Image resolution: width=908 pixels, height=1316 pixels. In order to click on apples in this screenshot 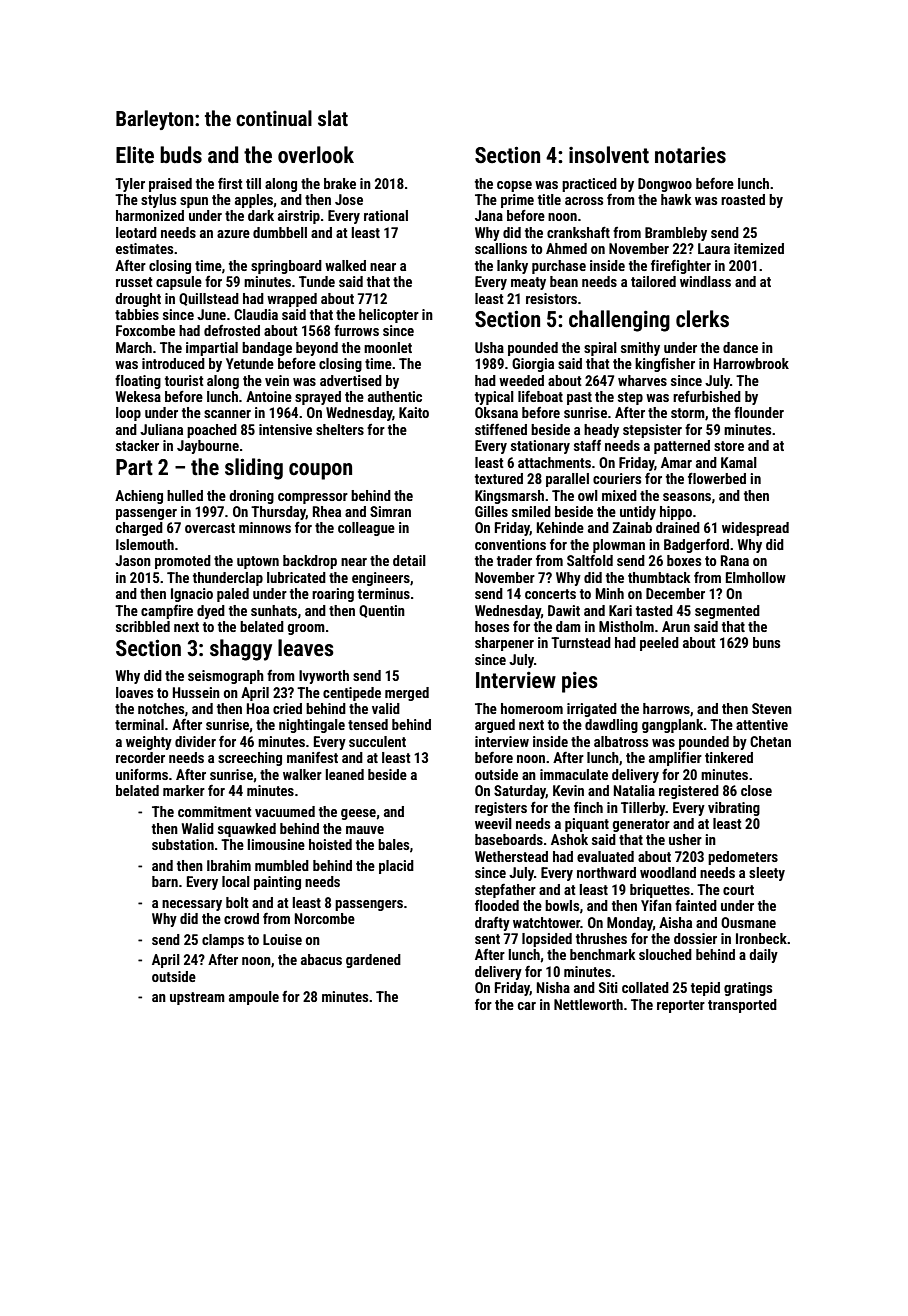, I will do `click(254, 201)`.
